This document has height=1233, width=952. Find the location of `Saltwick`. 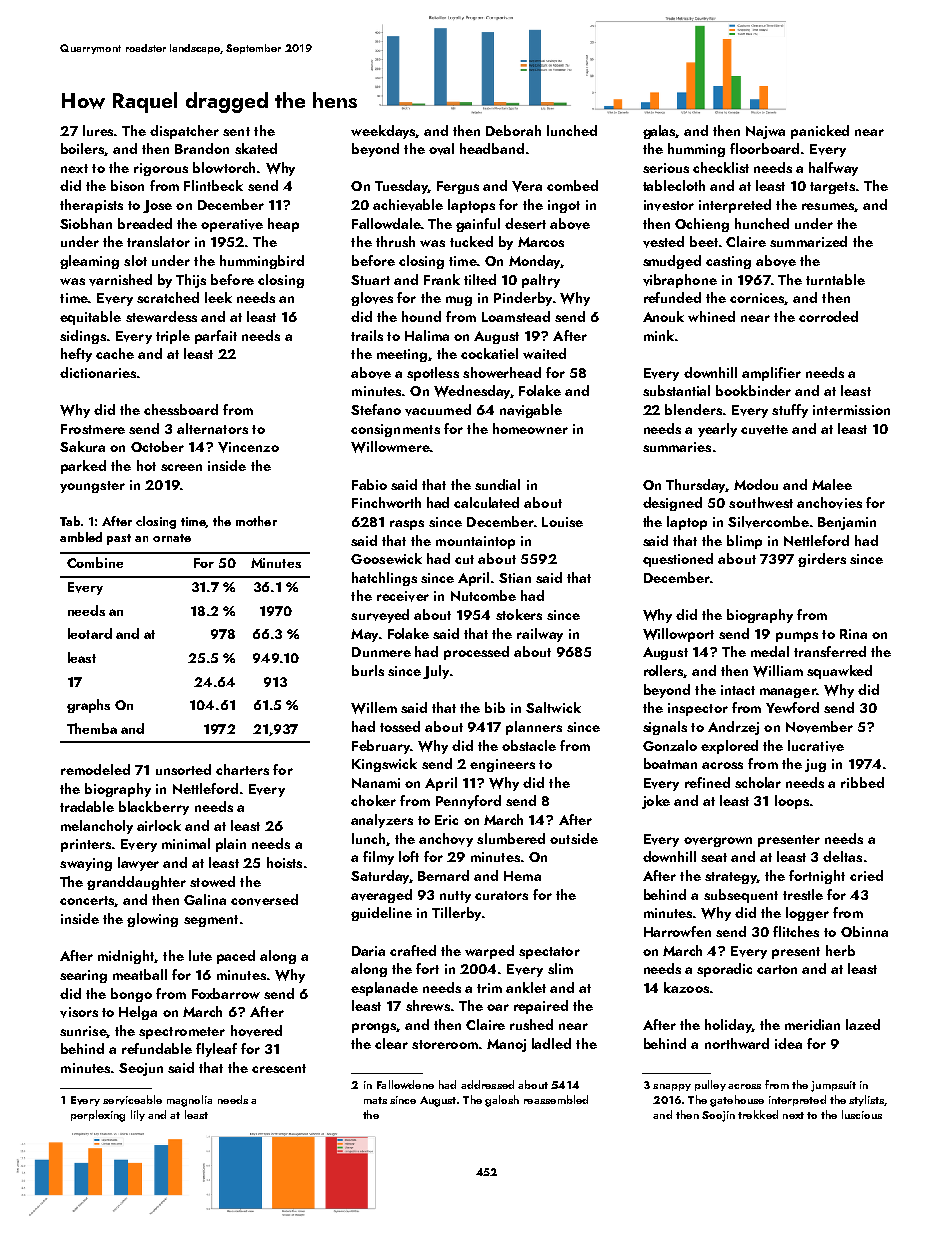

Saltwick is located at coordinates (553, 707).
